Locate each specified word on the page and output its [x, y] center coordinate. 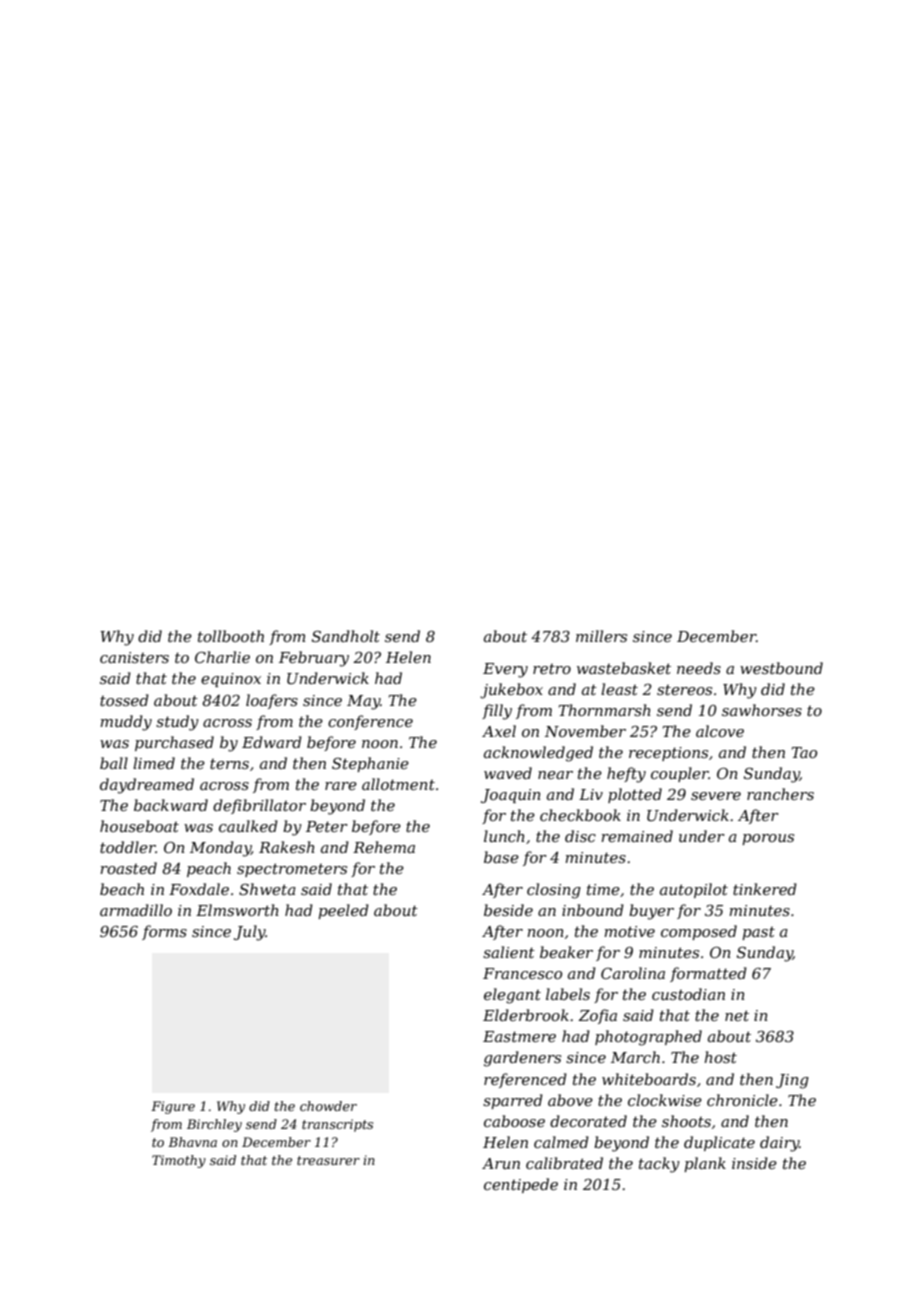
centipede [521, 1185]
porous [768, 839]
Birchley [214, 1125]
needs [699, 668]
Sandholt [346, 636]
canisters [134, 657]
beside [508, 910]
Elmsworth [237, 910]
